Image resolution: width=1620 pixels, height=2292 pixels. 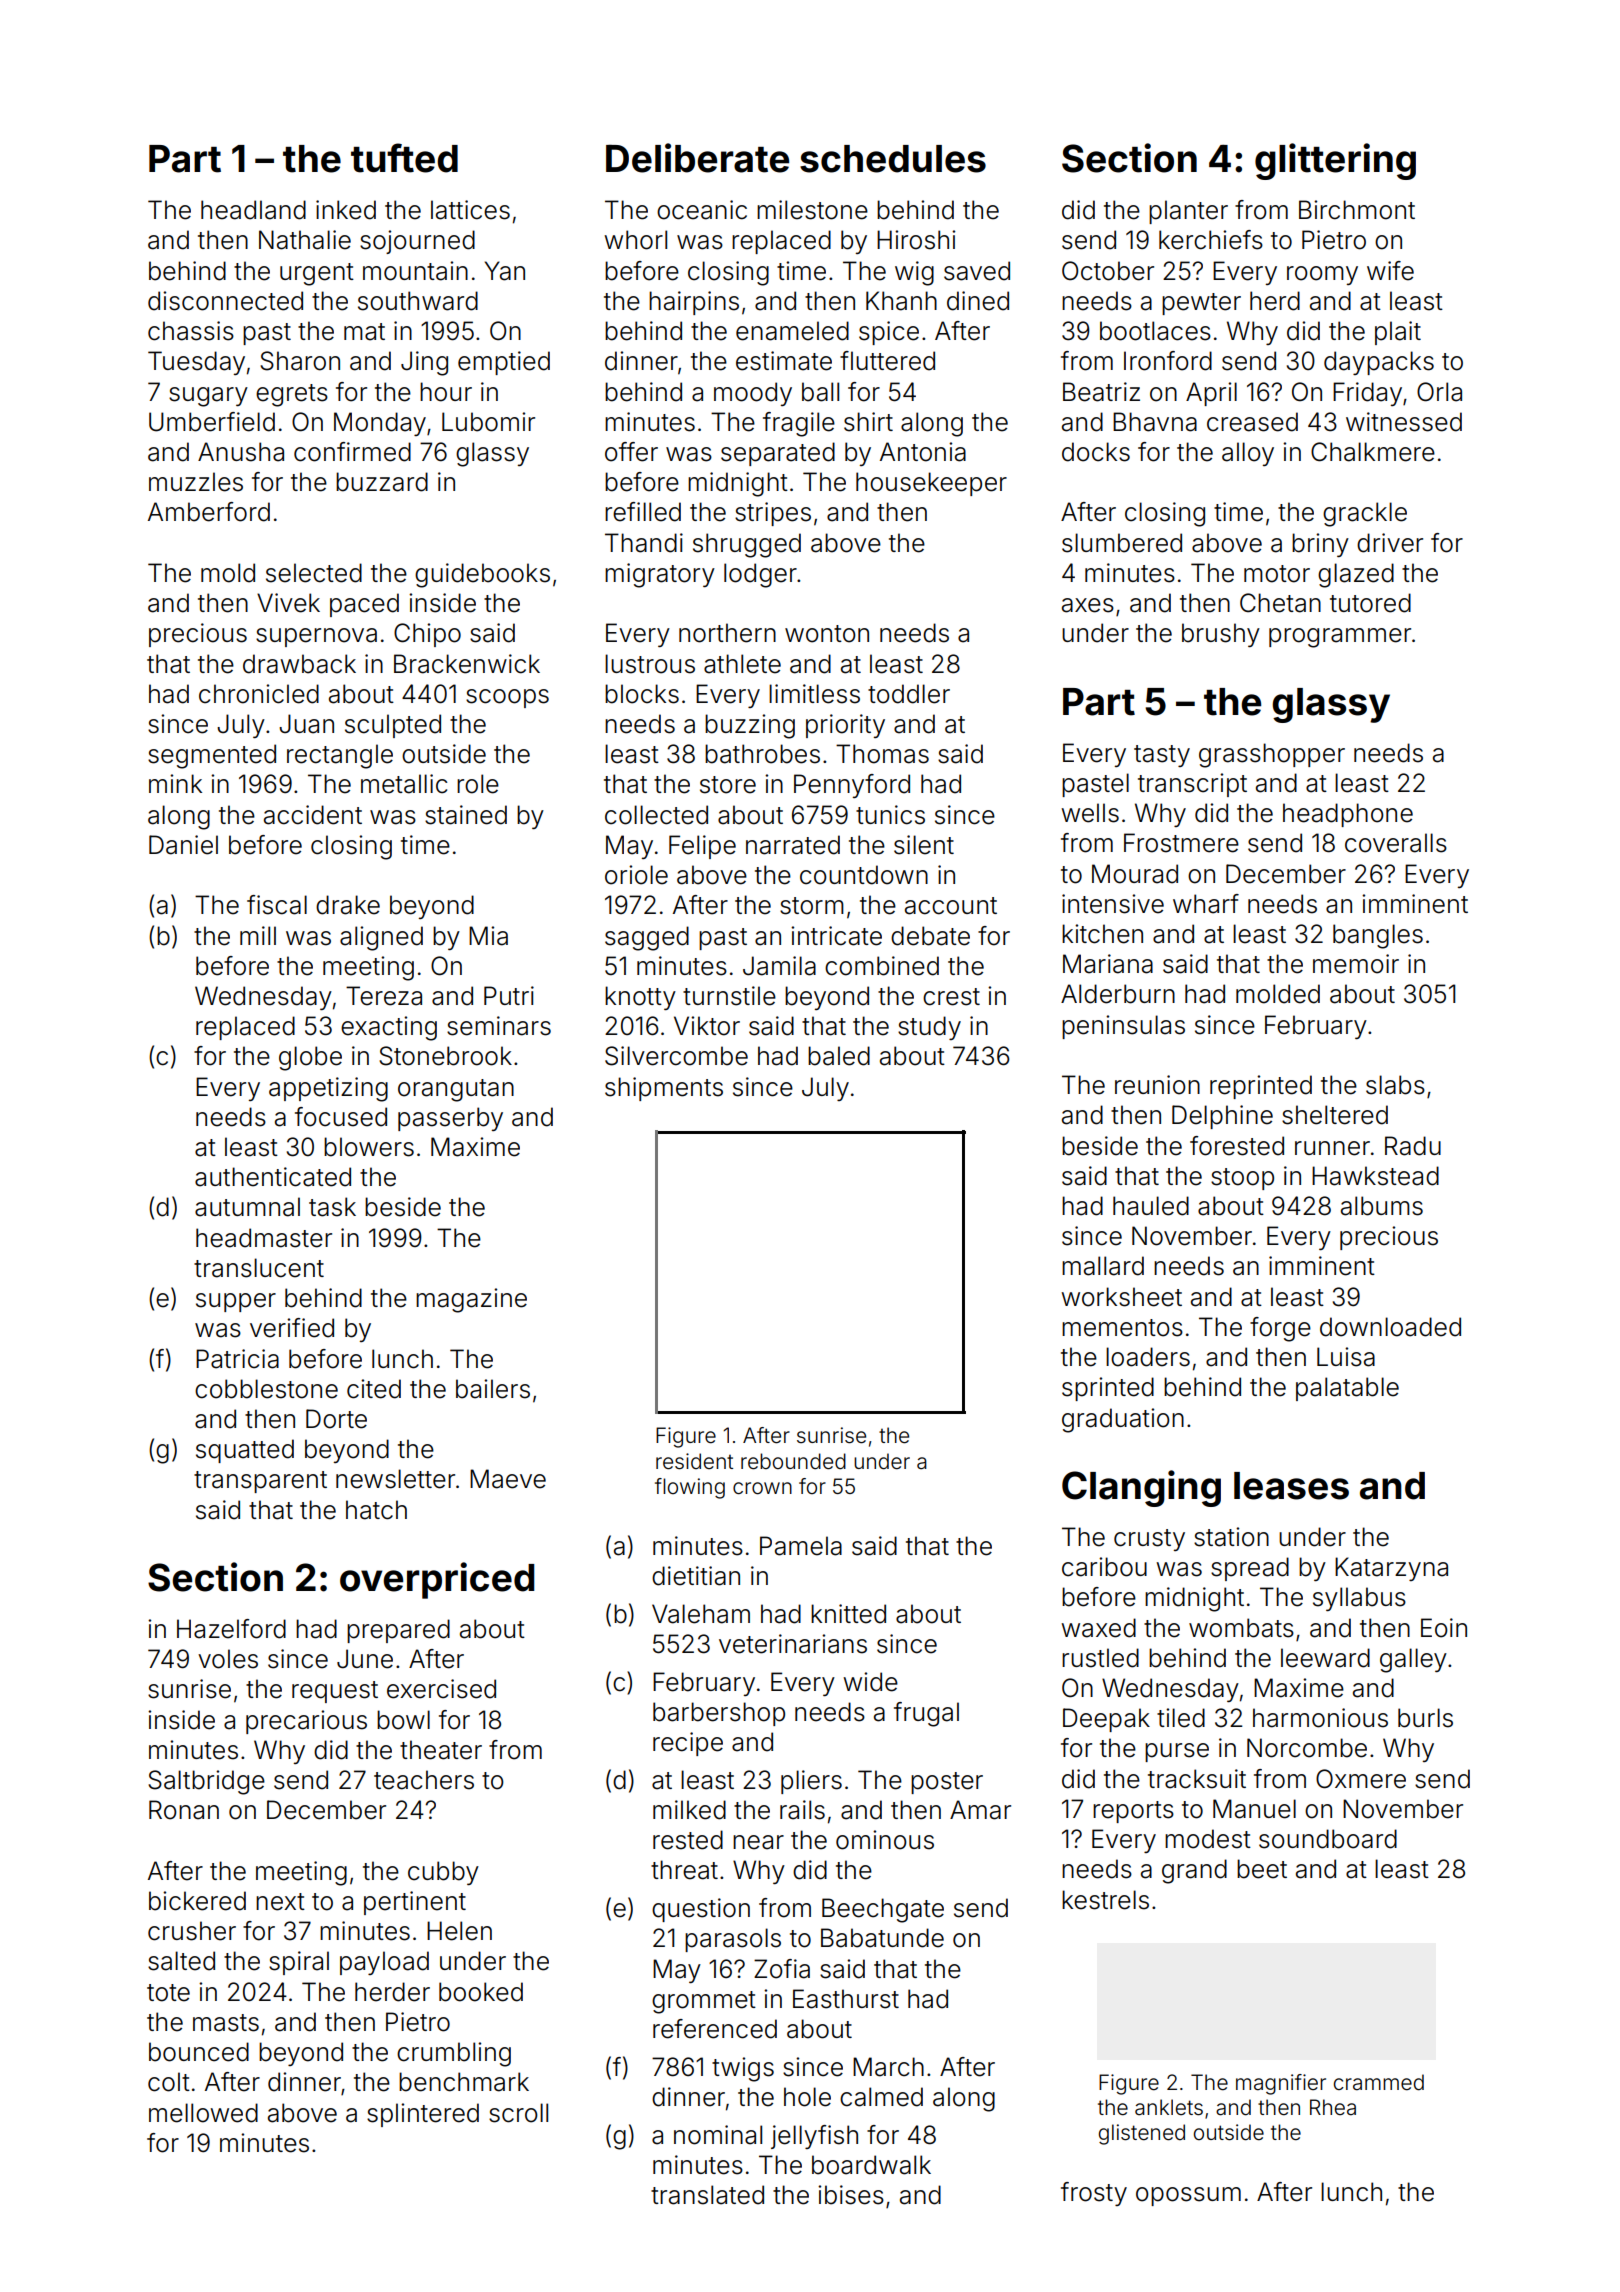 What do you see at coordinates (1390, 543) in the document?
I see `driver` at bounding box center [1390, 543].
